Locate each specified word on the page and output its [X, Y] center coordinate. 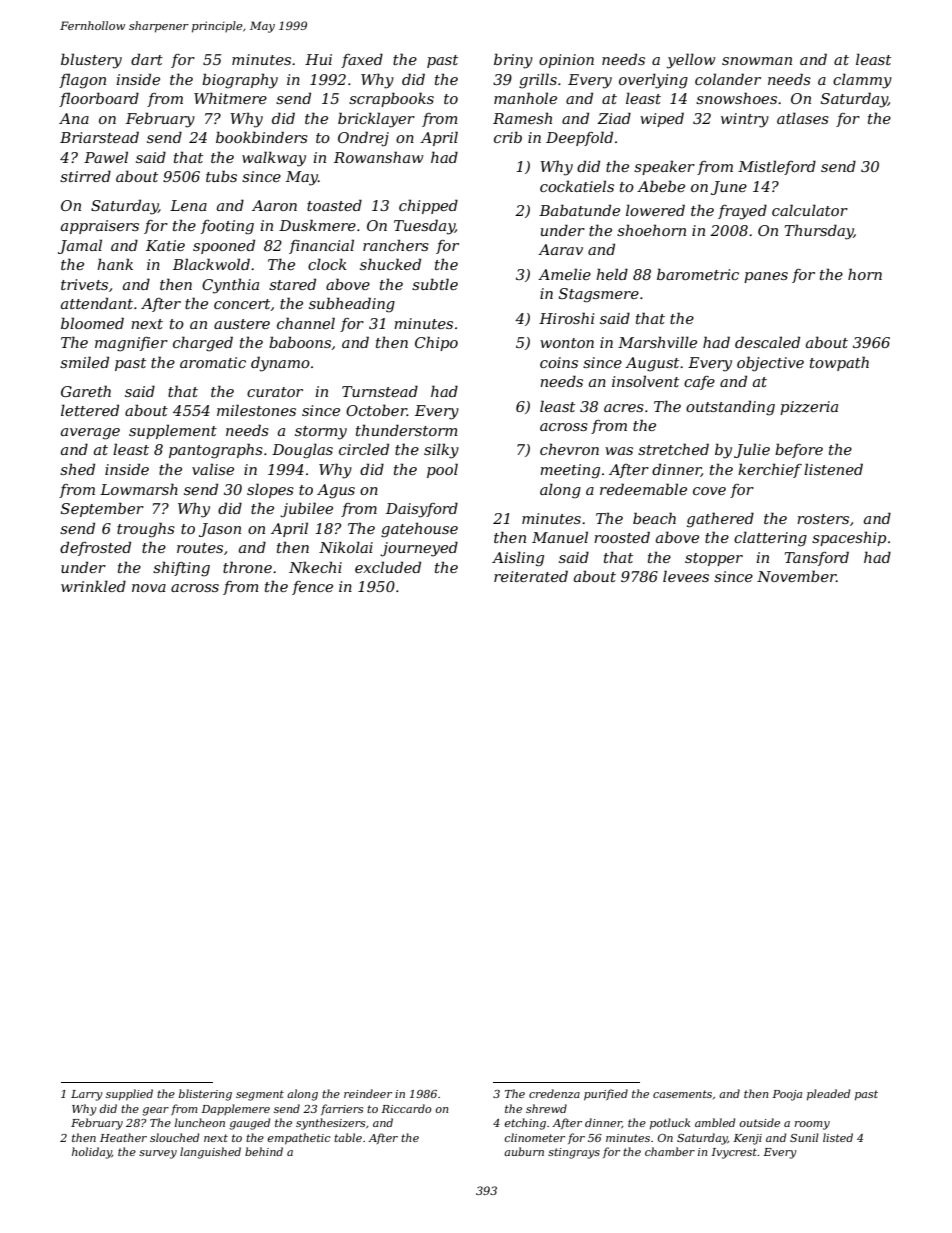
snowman [757, 61]
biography [240, 81]
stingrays [574, 1153]
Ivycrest [734, 1153]
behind [264, 1151]
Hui [318, 59]
